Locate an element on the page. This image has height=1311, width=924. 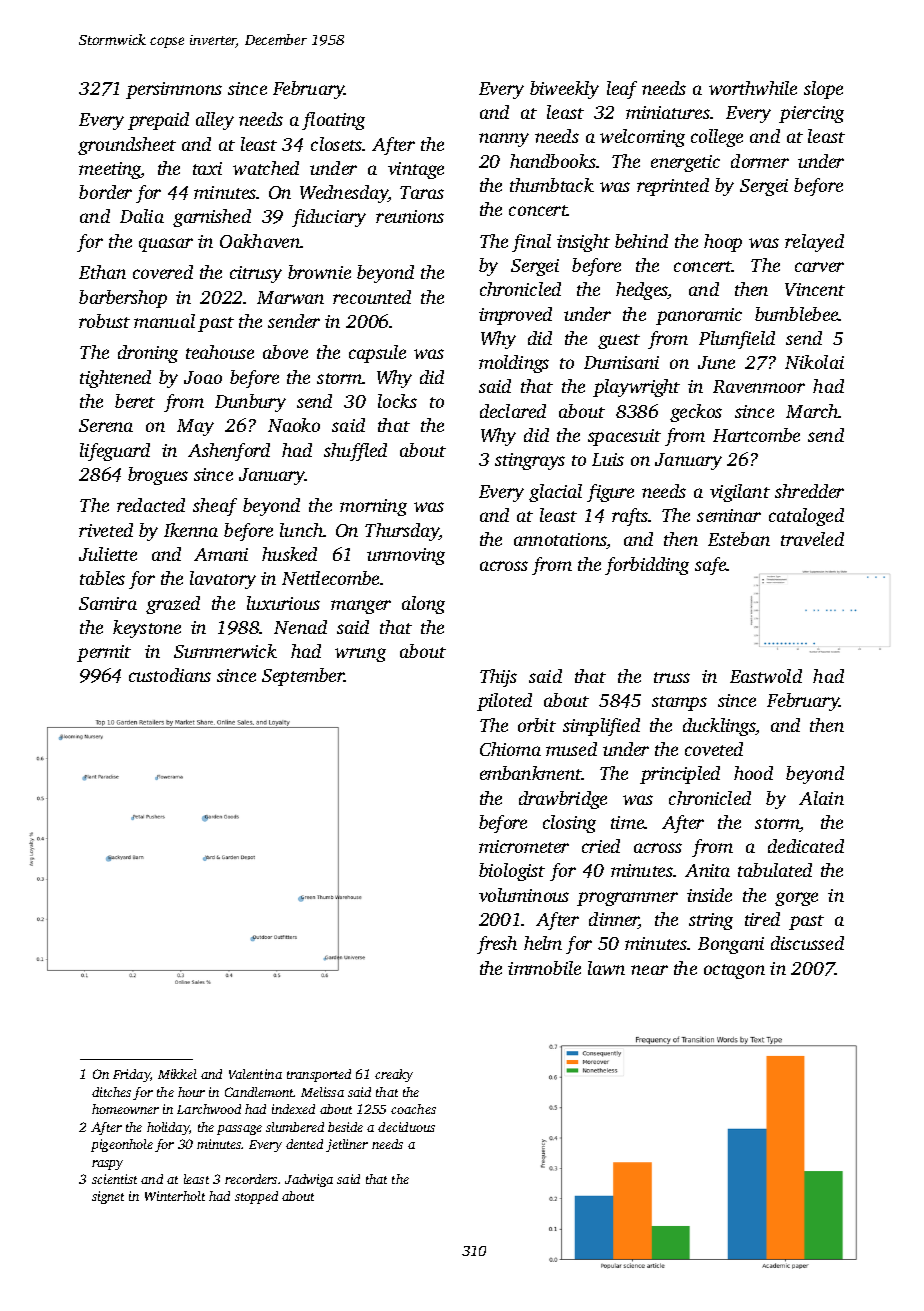
above is located at coordinates (285, 352).
